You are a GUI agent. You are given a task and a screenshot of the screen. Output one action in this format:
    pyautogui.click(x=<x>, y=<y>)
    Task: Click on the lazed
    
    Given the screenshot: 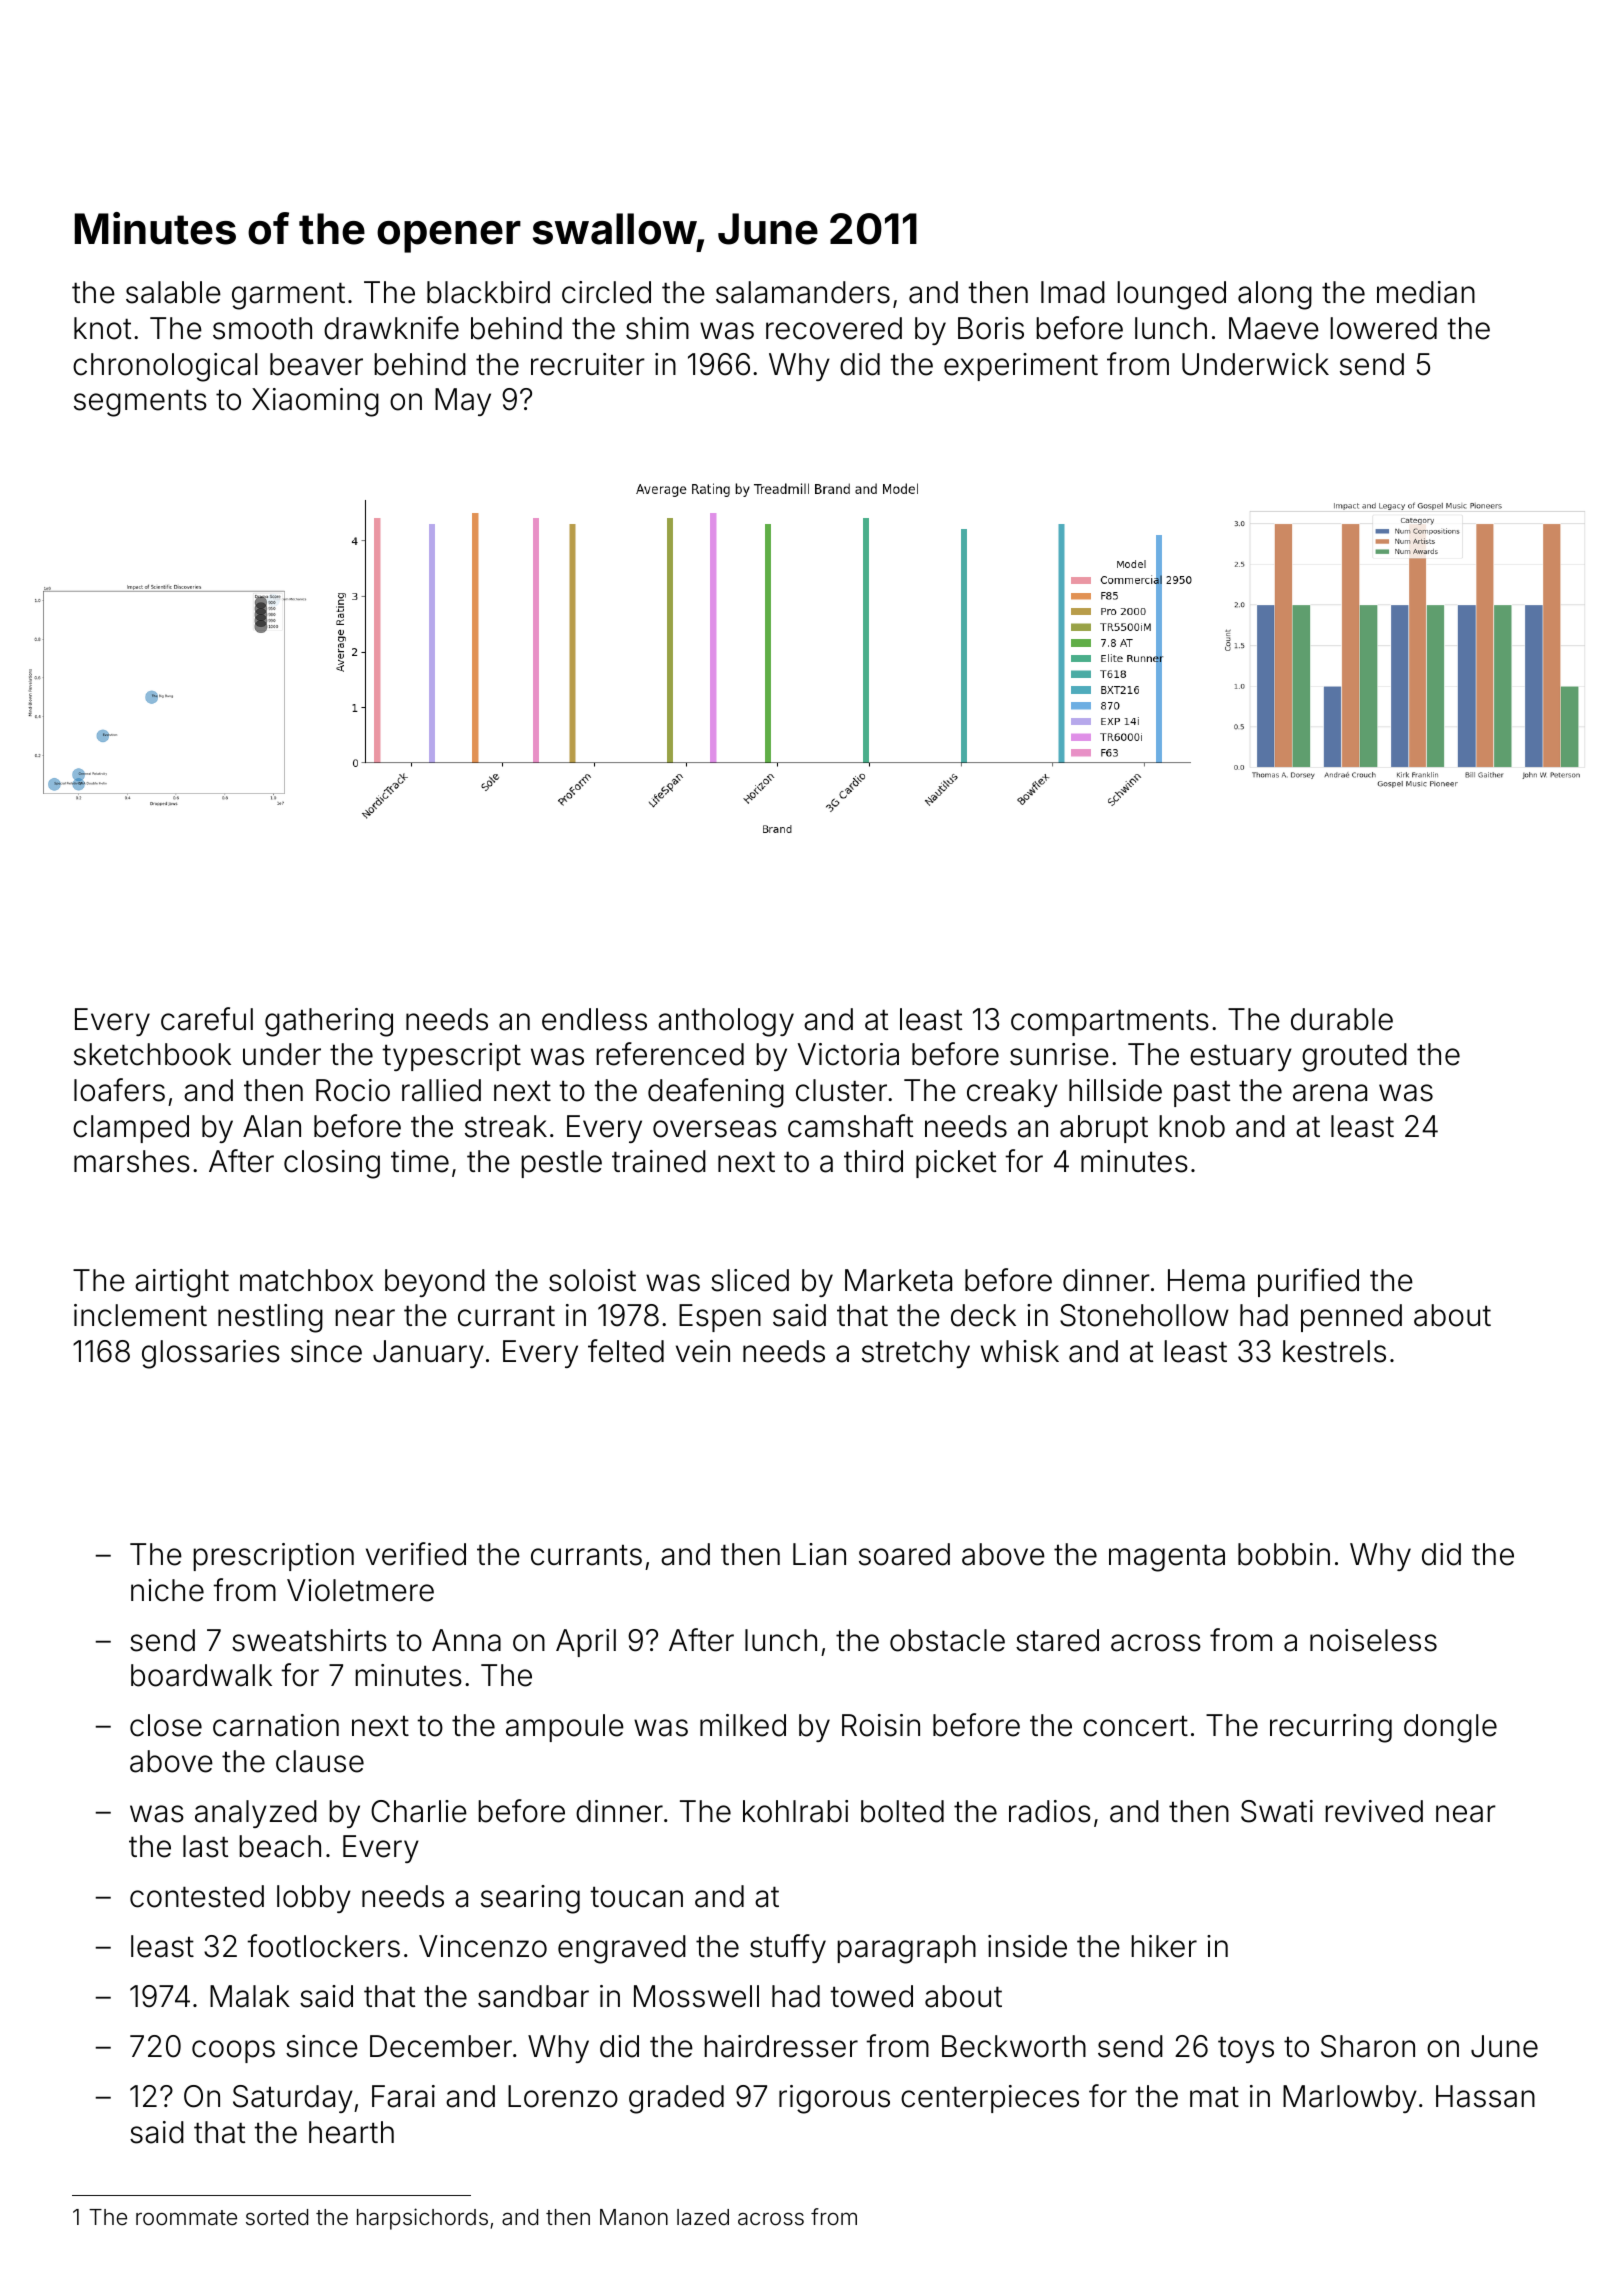 What is the action you would take?
    pyautogui.click(x=703, y=2217)
